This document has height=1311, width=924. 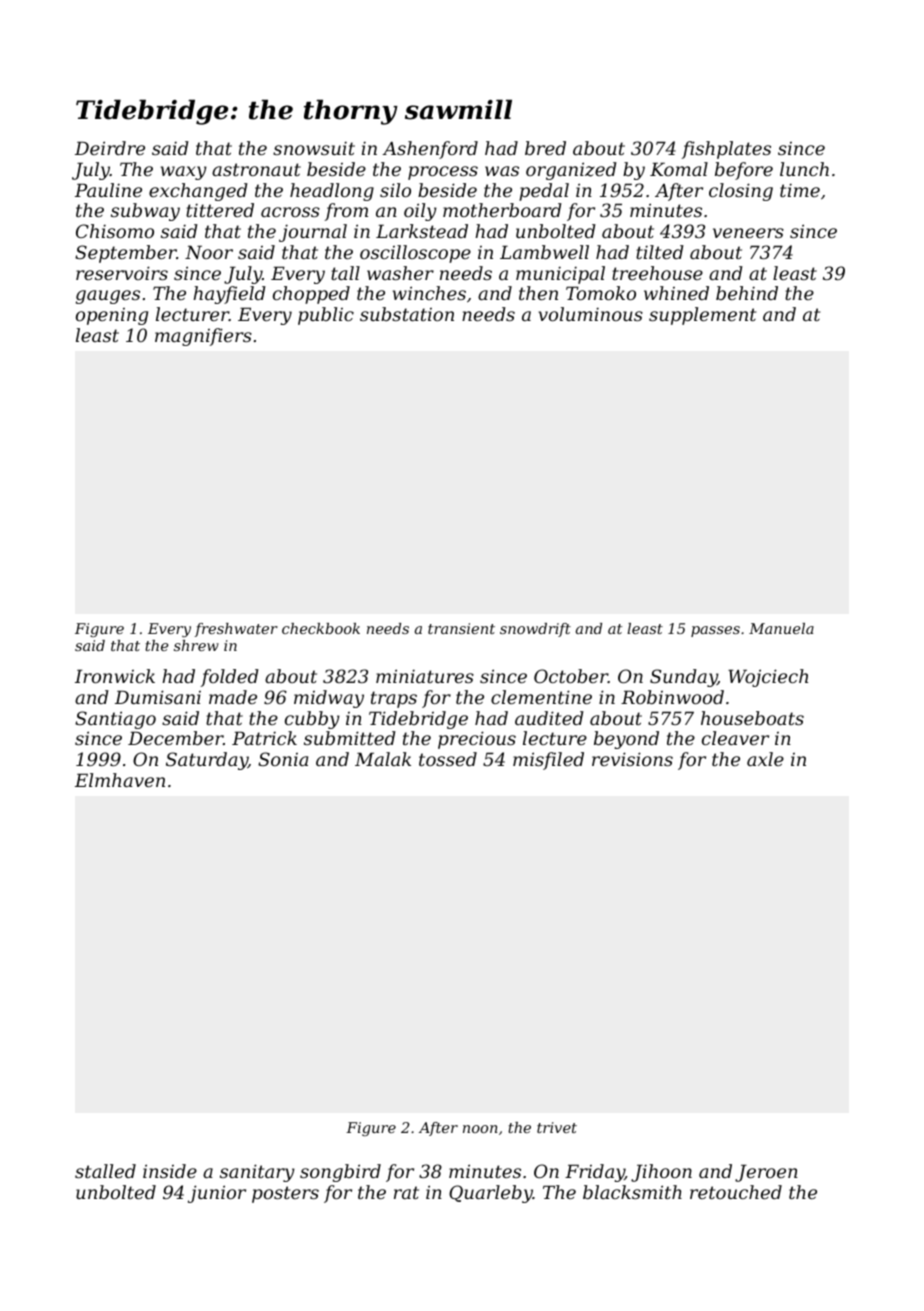 What do you see at coordinates (461, 628) in the document?
I see `transient` at bounding box center [461, 628].
